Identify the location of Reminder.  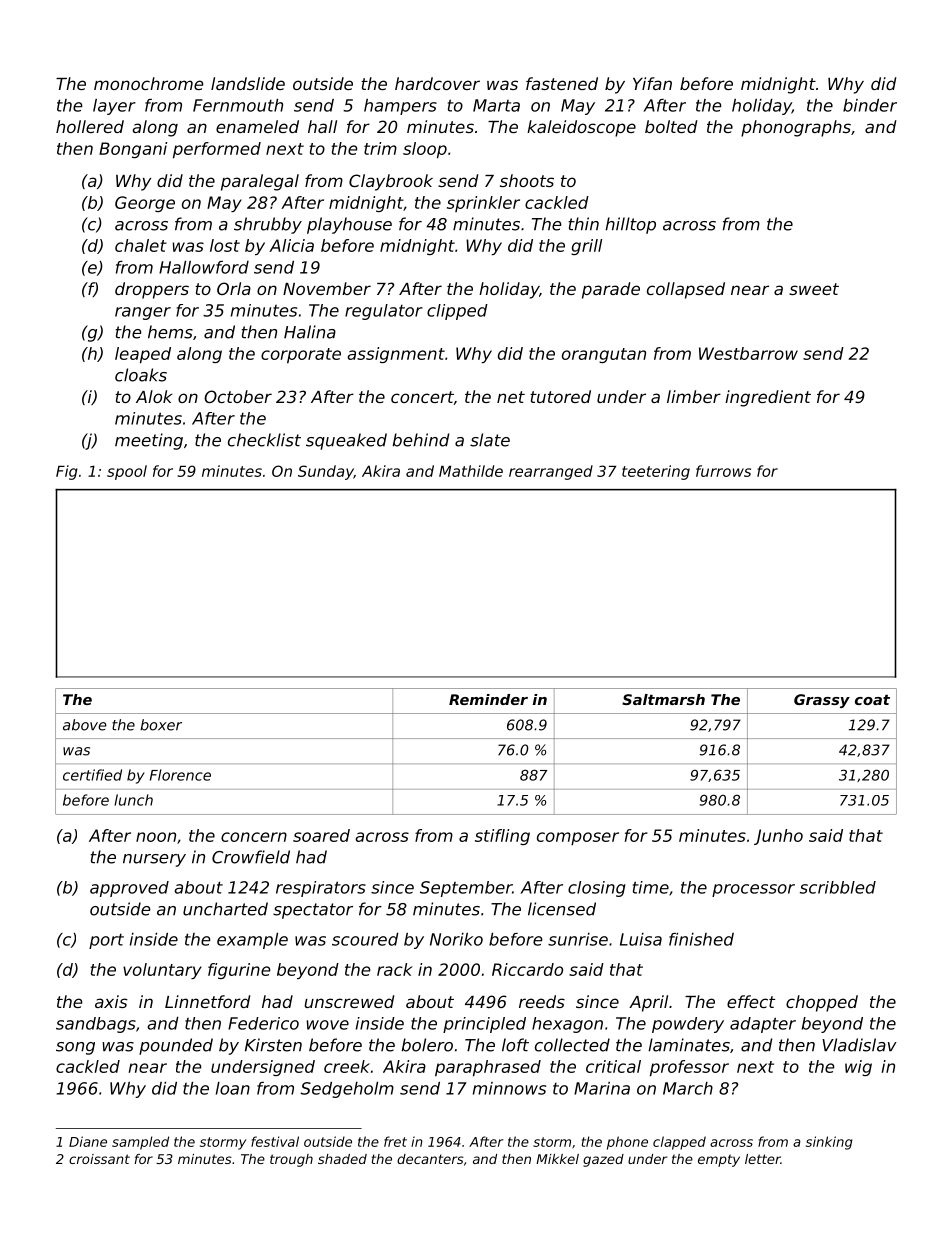
(488, 699).
